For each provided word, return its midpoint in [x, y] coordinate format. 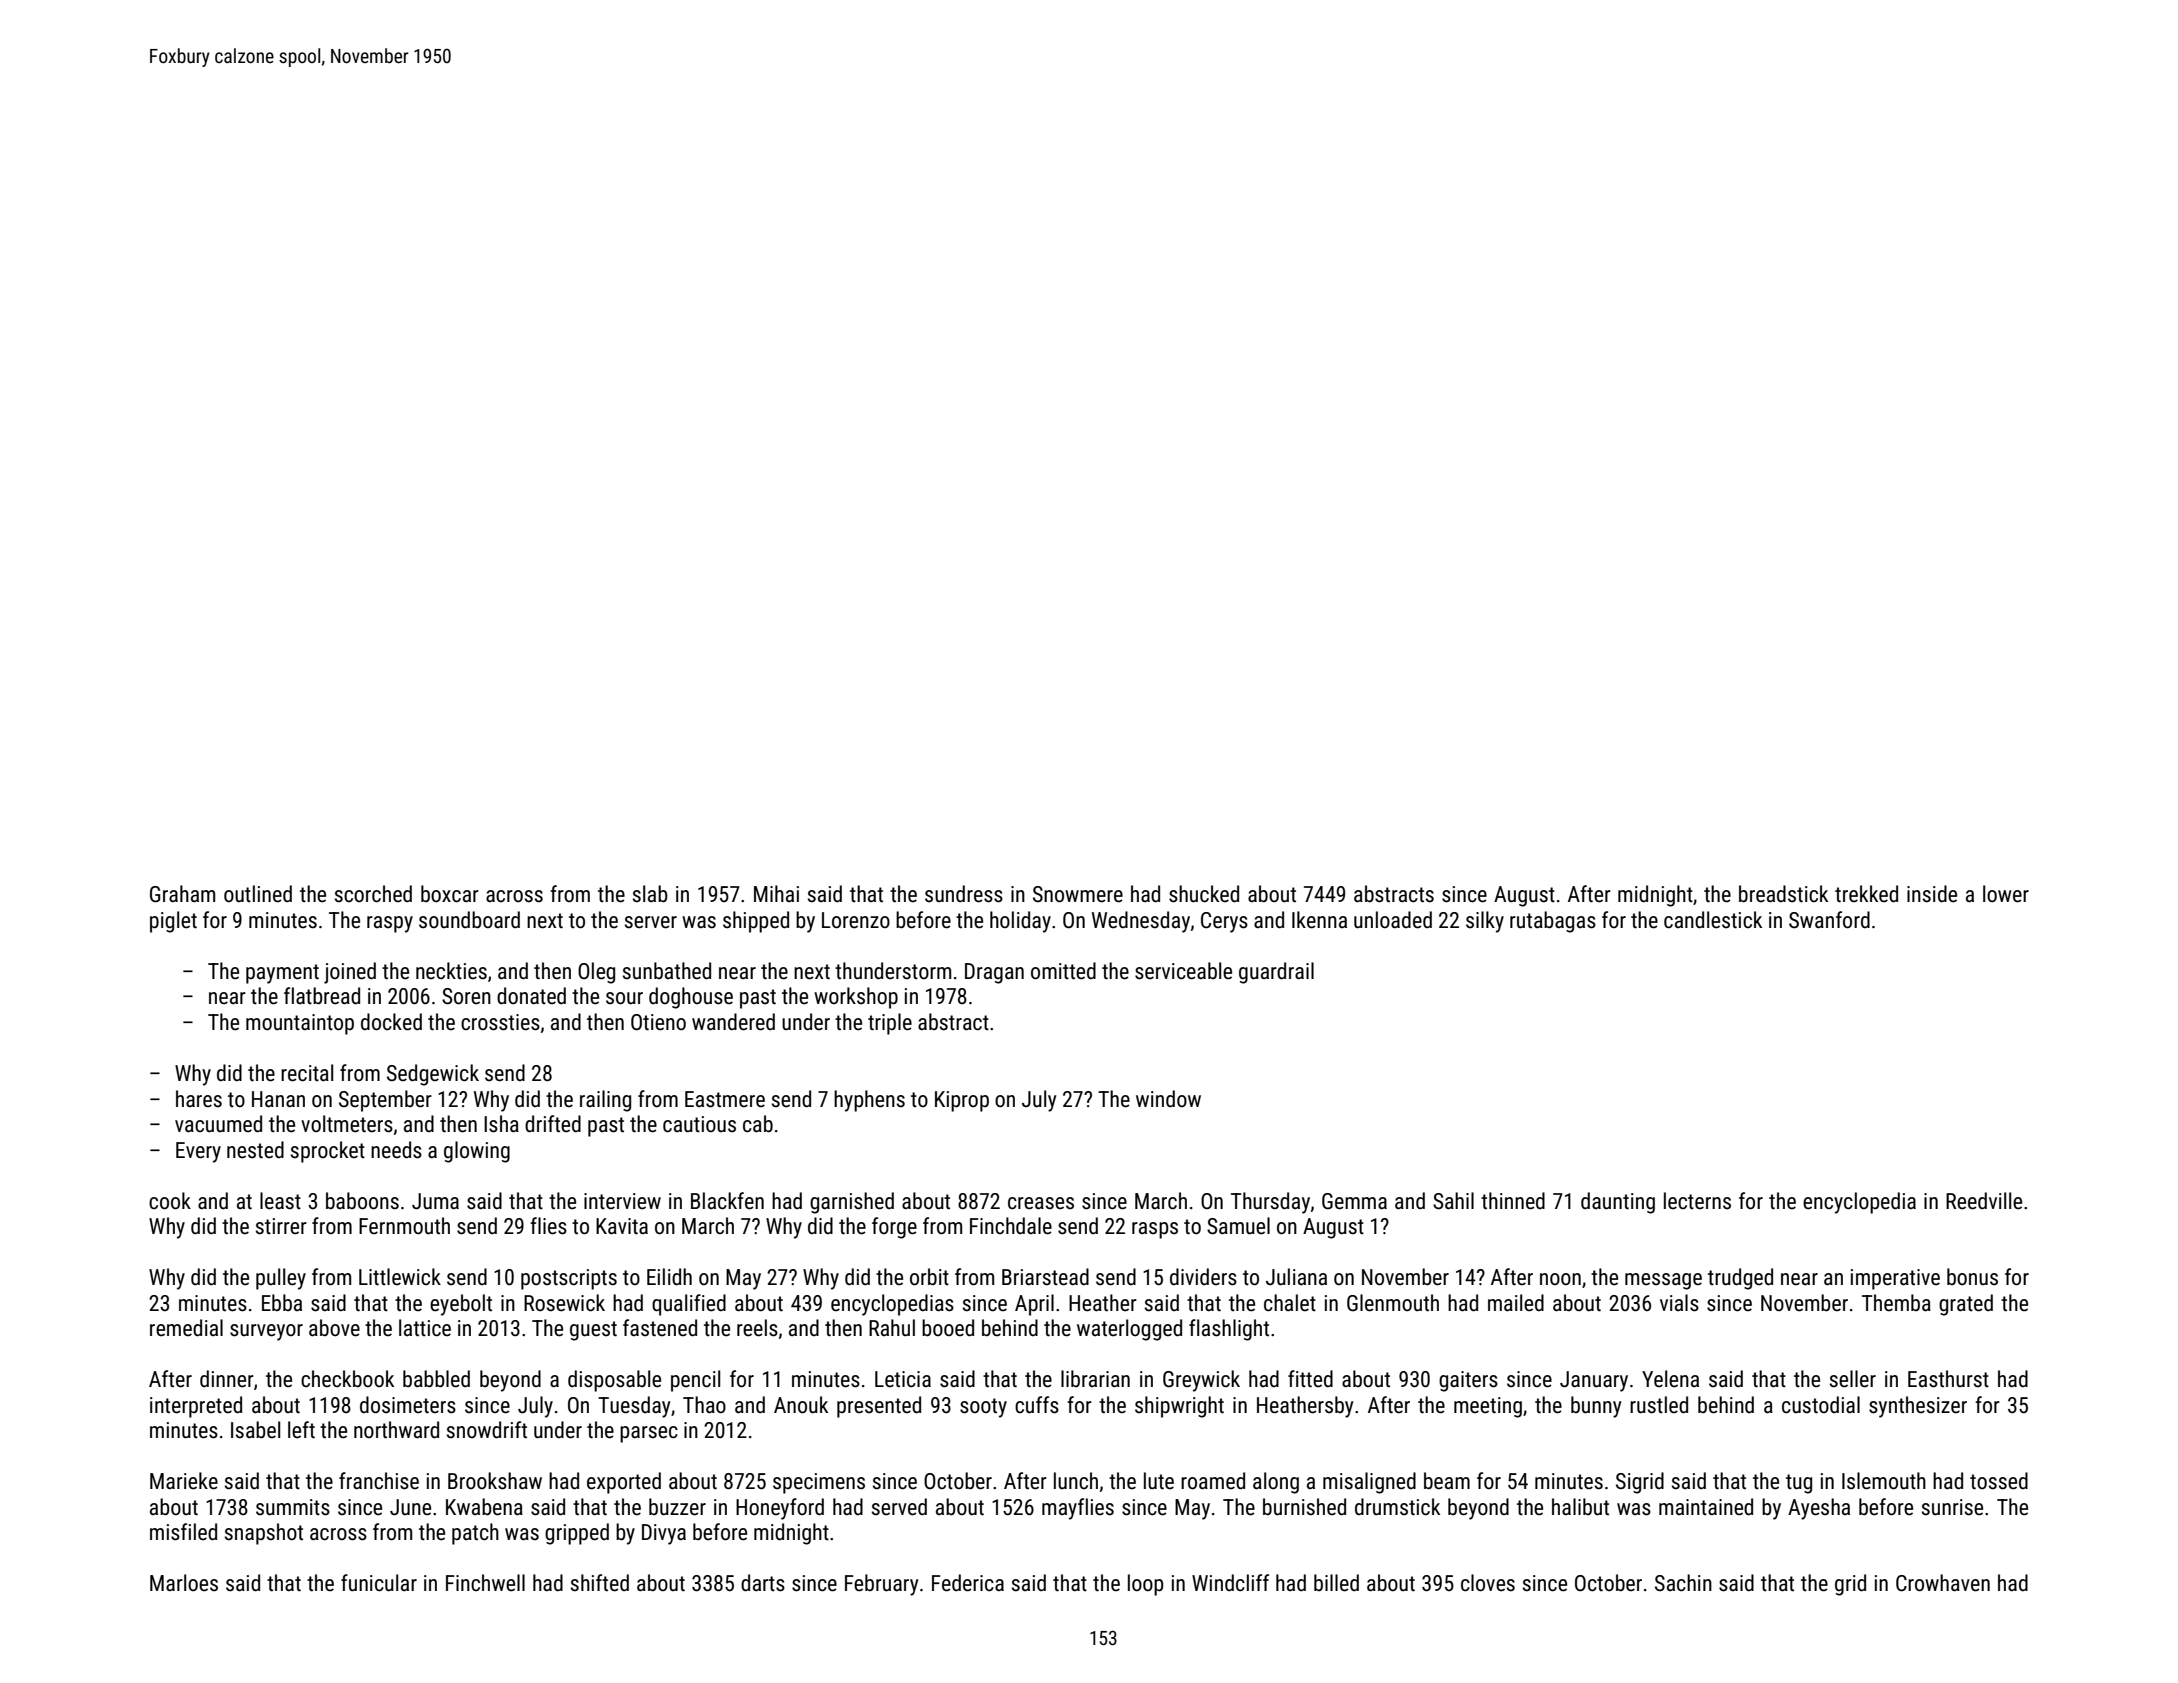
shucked [1204, 894]
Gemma [1354, 1201]
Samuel [1238, 1226]
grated [1966, 1305]
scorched [373, 894]
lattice [425, 1328]
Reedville [1984, 1201]
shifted [600, 1583]
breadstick [1783, 894]
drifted [553, 1124]
